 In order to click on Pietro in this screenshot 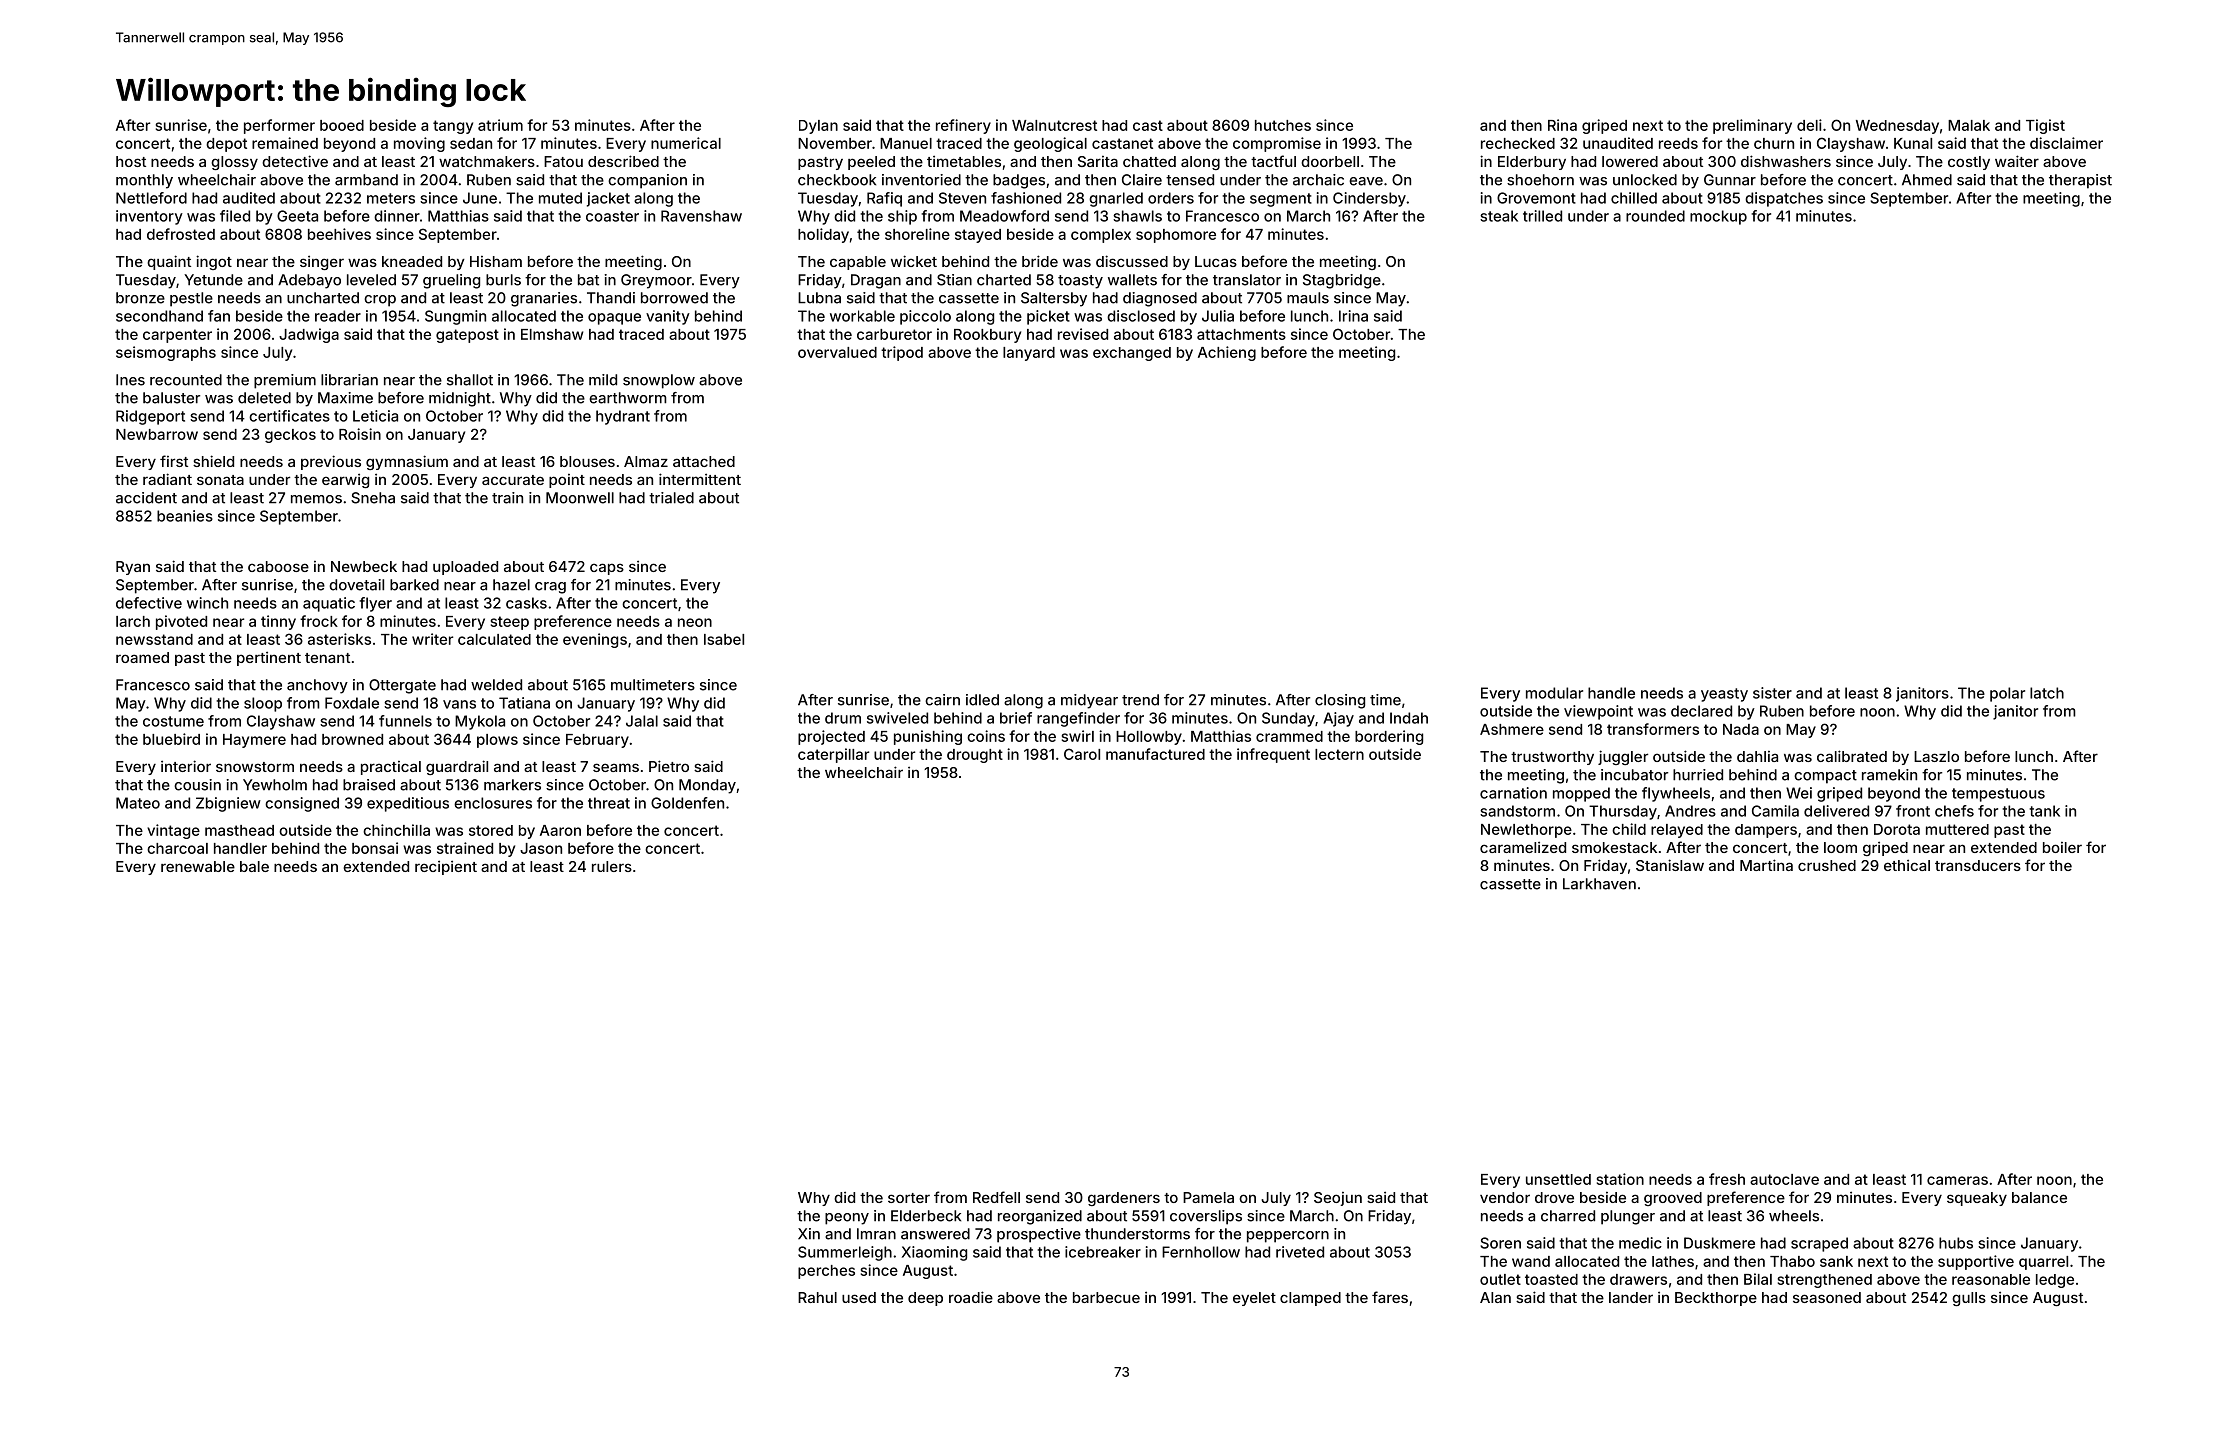, I will do `click(669, 766)`.
